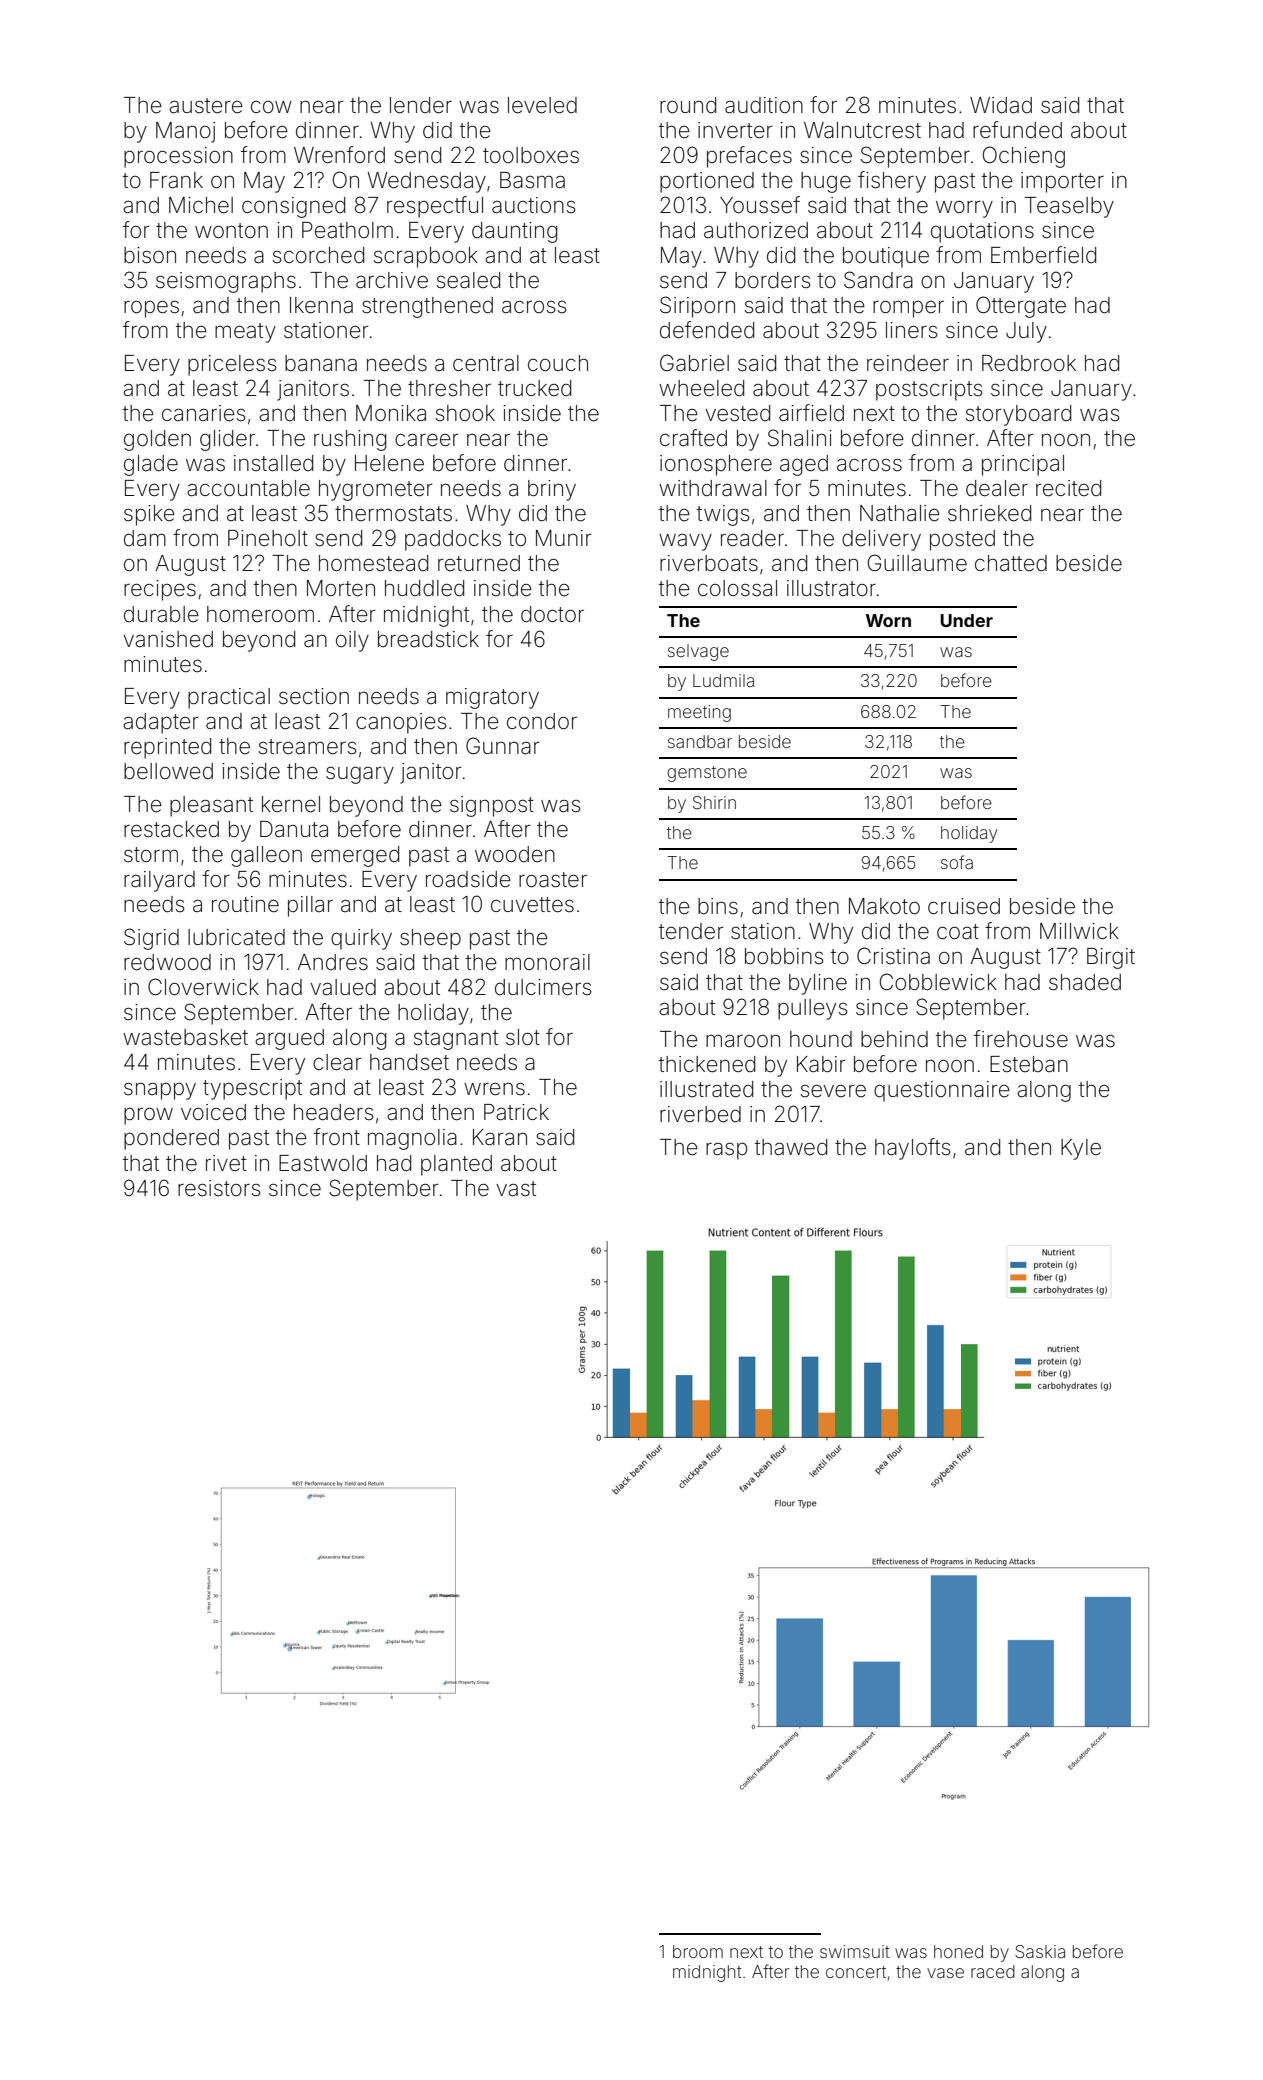 This screenshot has height=2080, width=1263. What do you see at coordinates (698, 1951) in the screenshot?
I see `broom` at bounding box center [698, 1951].
